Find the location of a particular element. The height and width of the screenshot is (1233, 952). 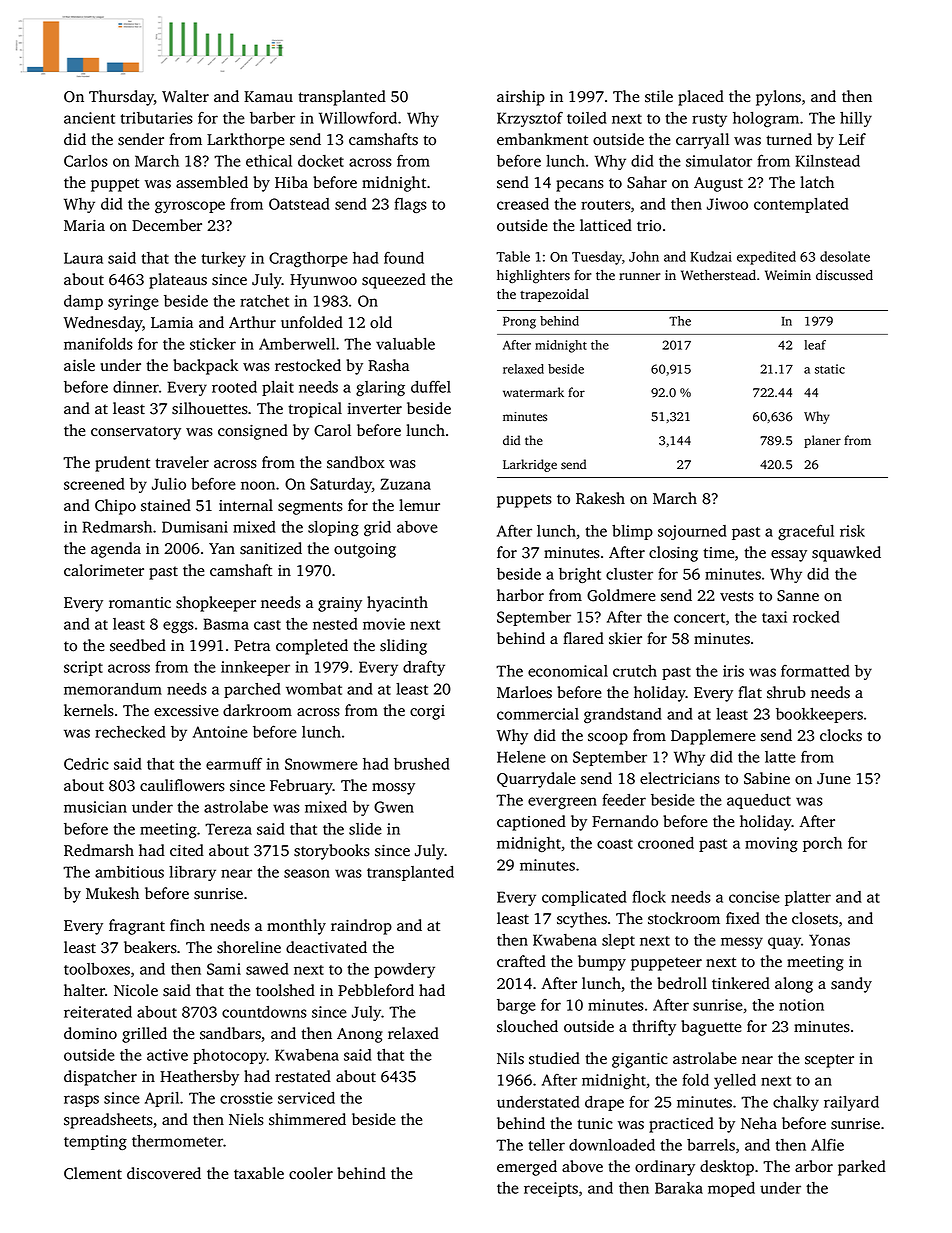

shoreline is located at coordinates (249, 947).
